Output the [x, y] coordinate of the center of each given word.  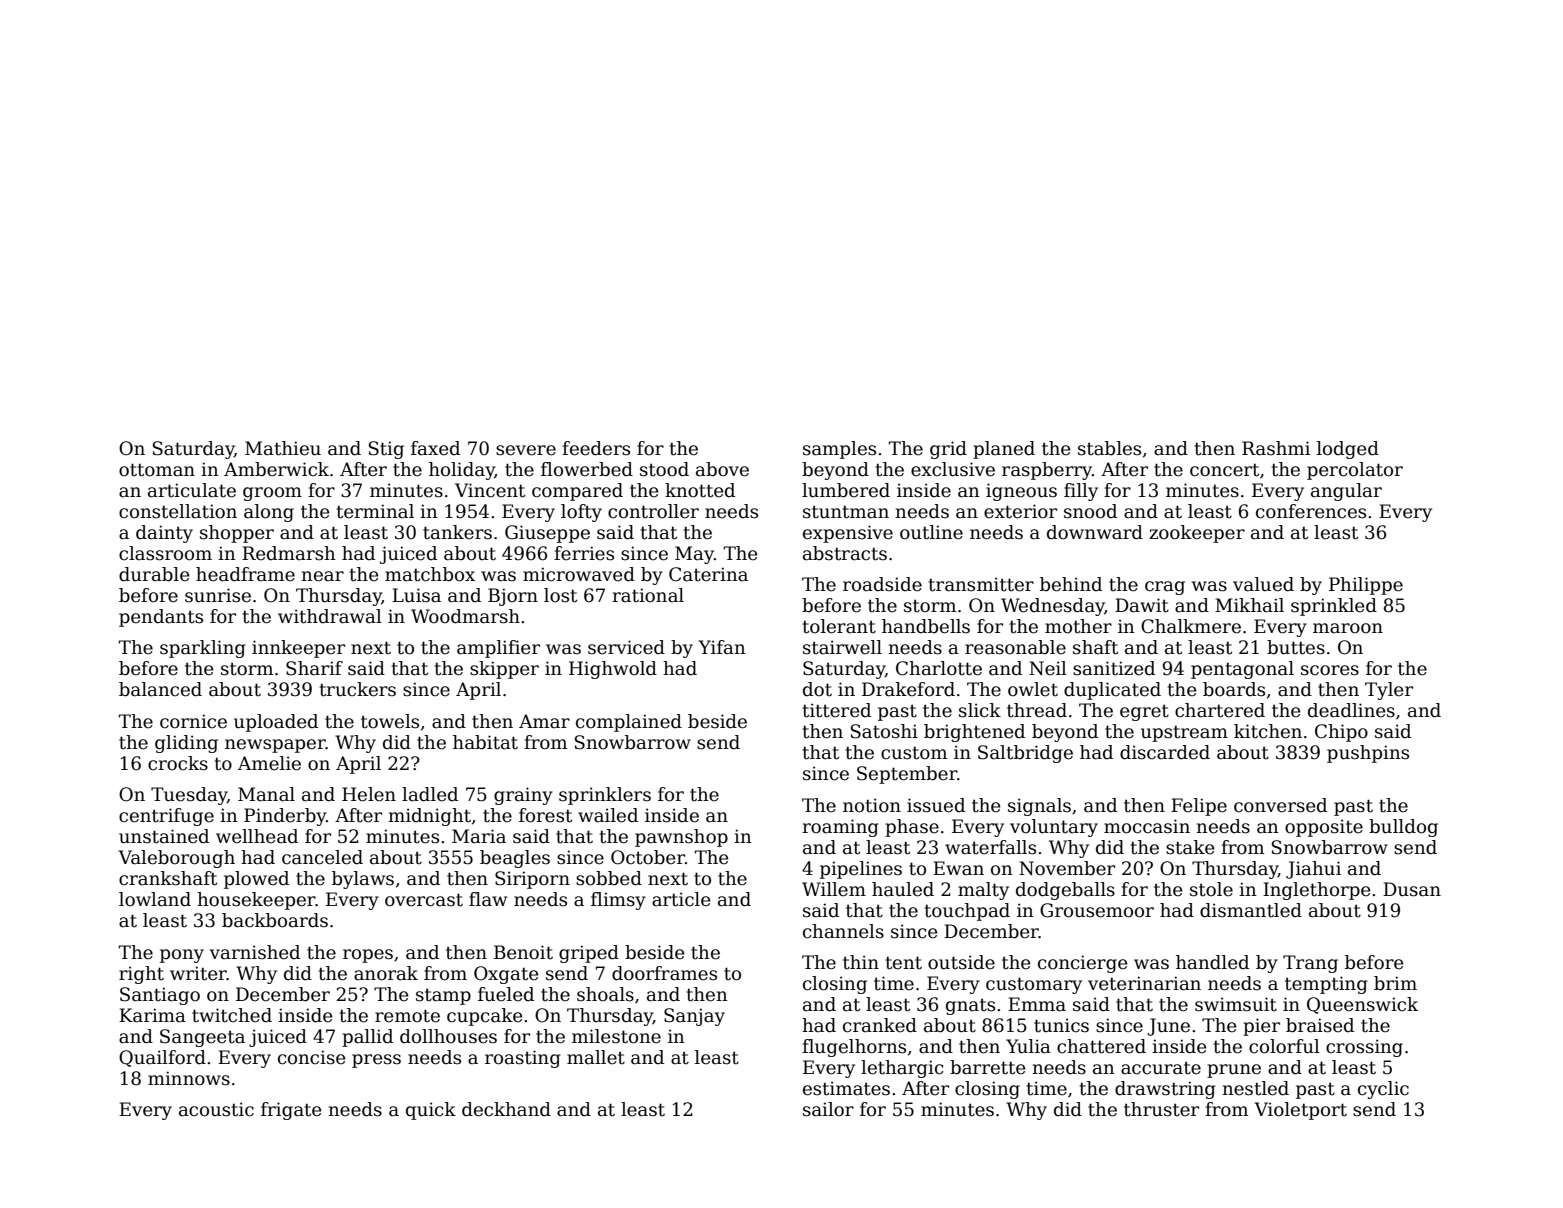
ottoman [157, 470]
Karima [152, 1015]
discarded [1165, 752]
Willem [834, 889]
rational [648, 595]
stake [1190, 847]
